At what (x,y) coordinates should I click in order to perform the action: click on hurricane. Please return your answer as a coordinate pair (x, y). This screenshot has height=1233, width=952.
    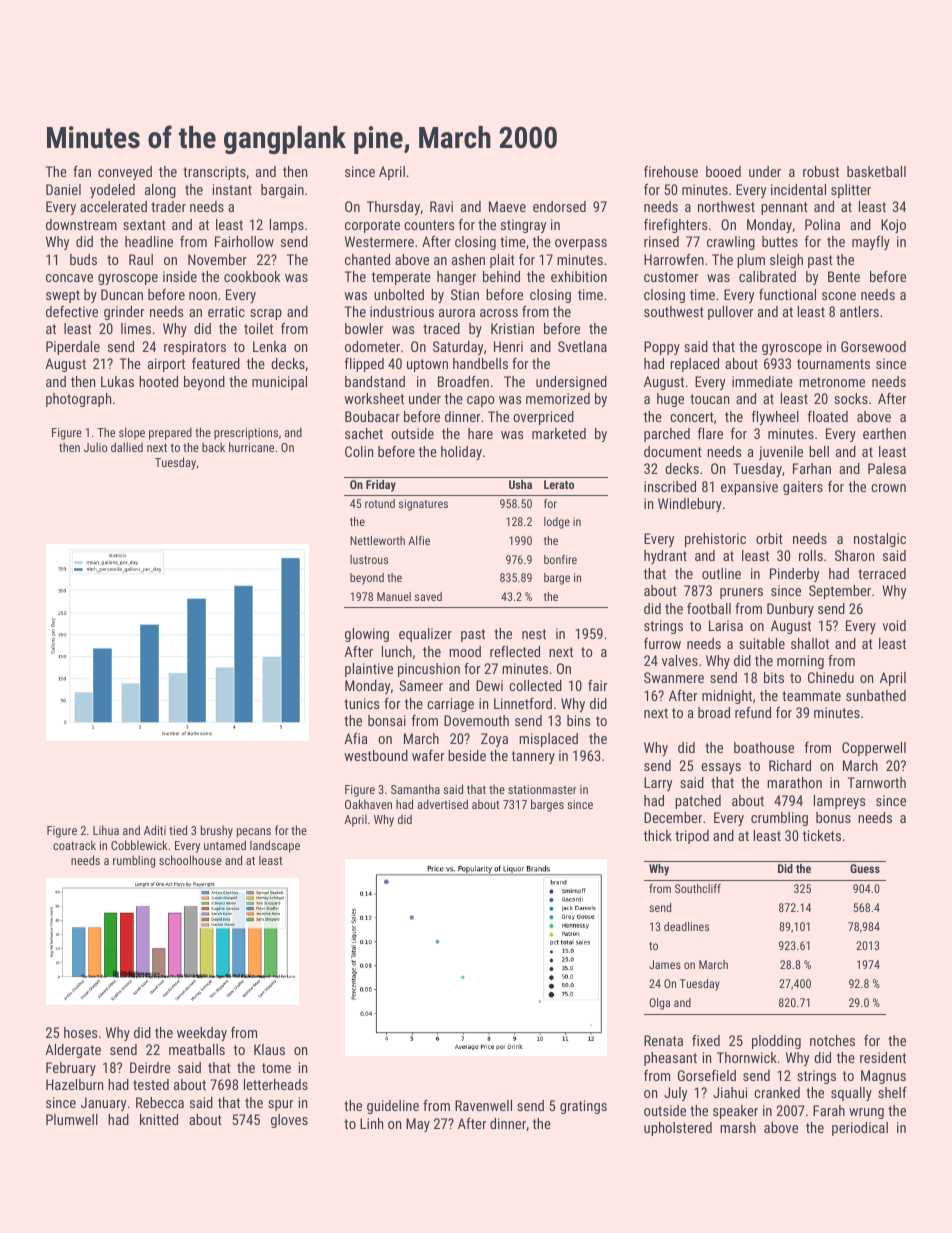
    Looking at the image, I should click on (251, 447).
